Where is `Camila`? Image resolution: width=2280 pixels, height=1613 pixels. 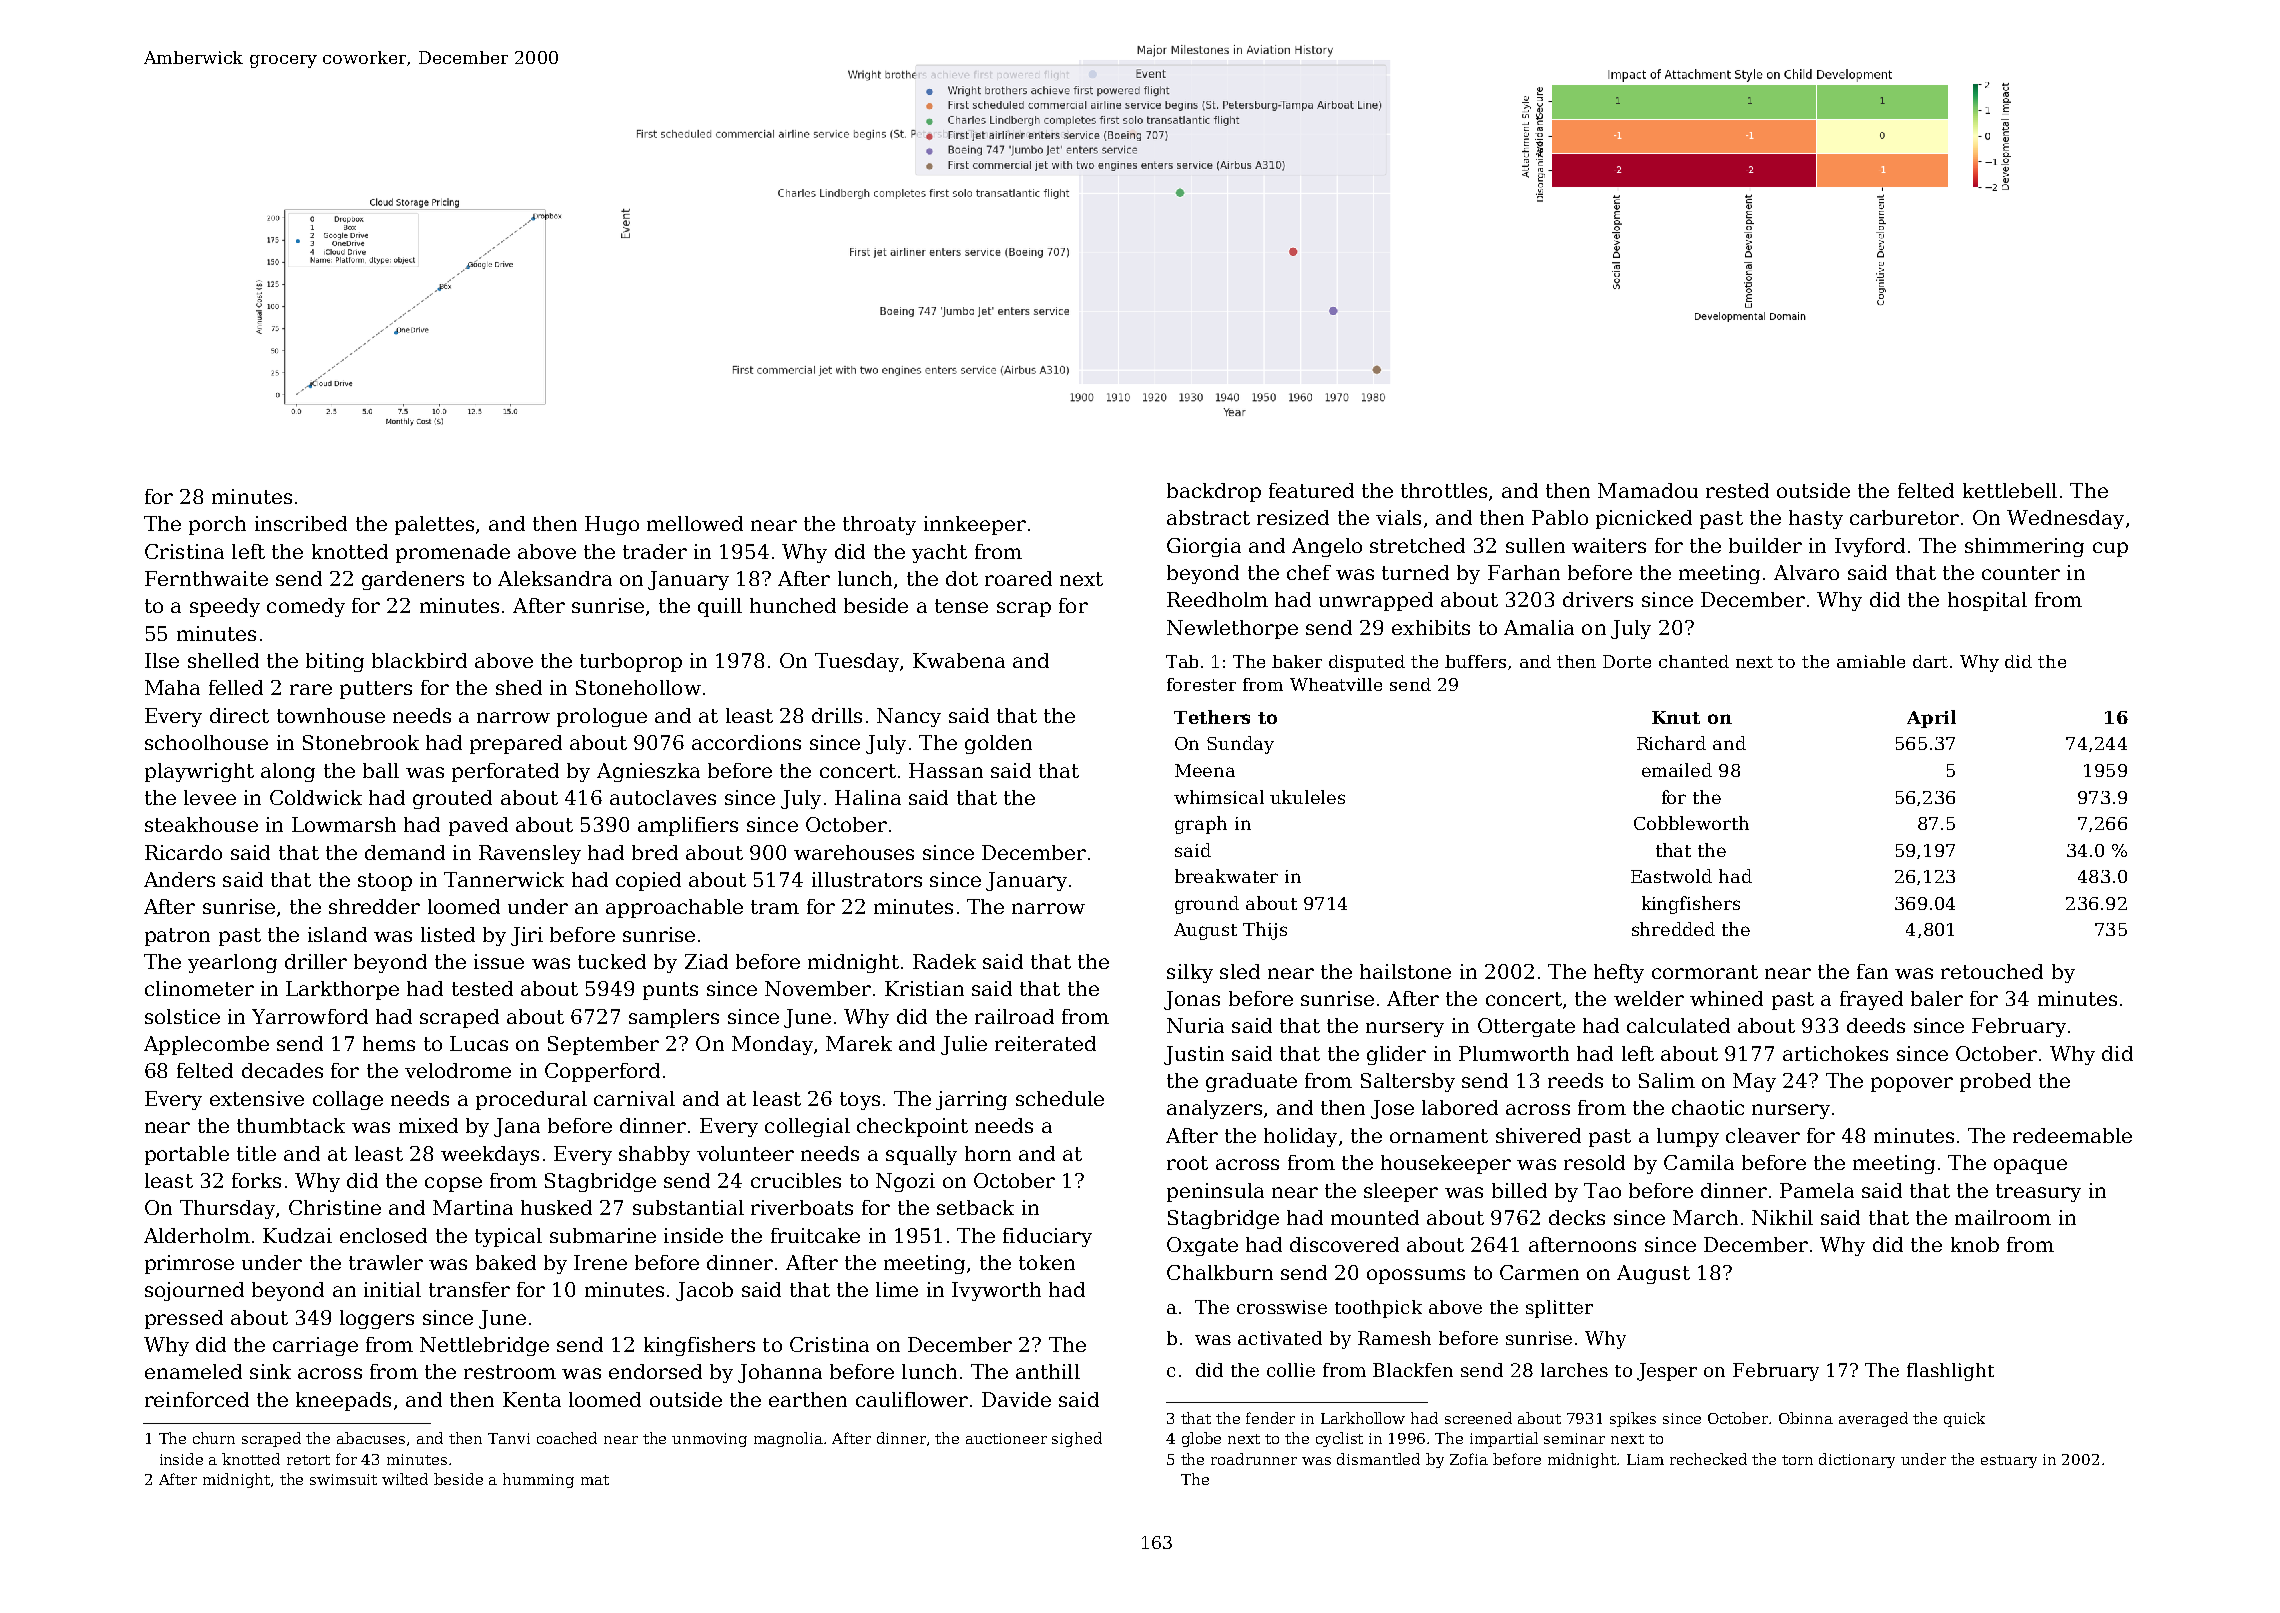
Camila is located at coordinates (1699, 1162).
